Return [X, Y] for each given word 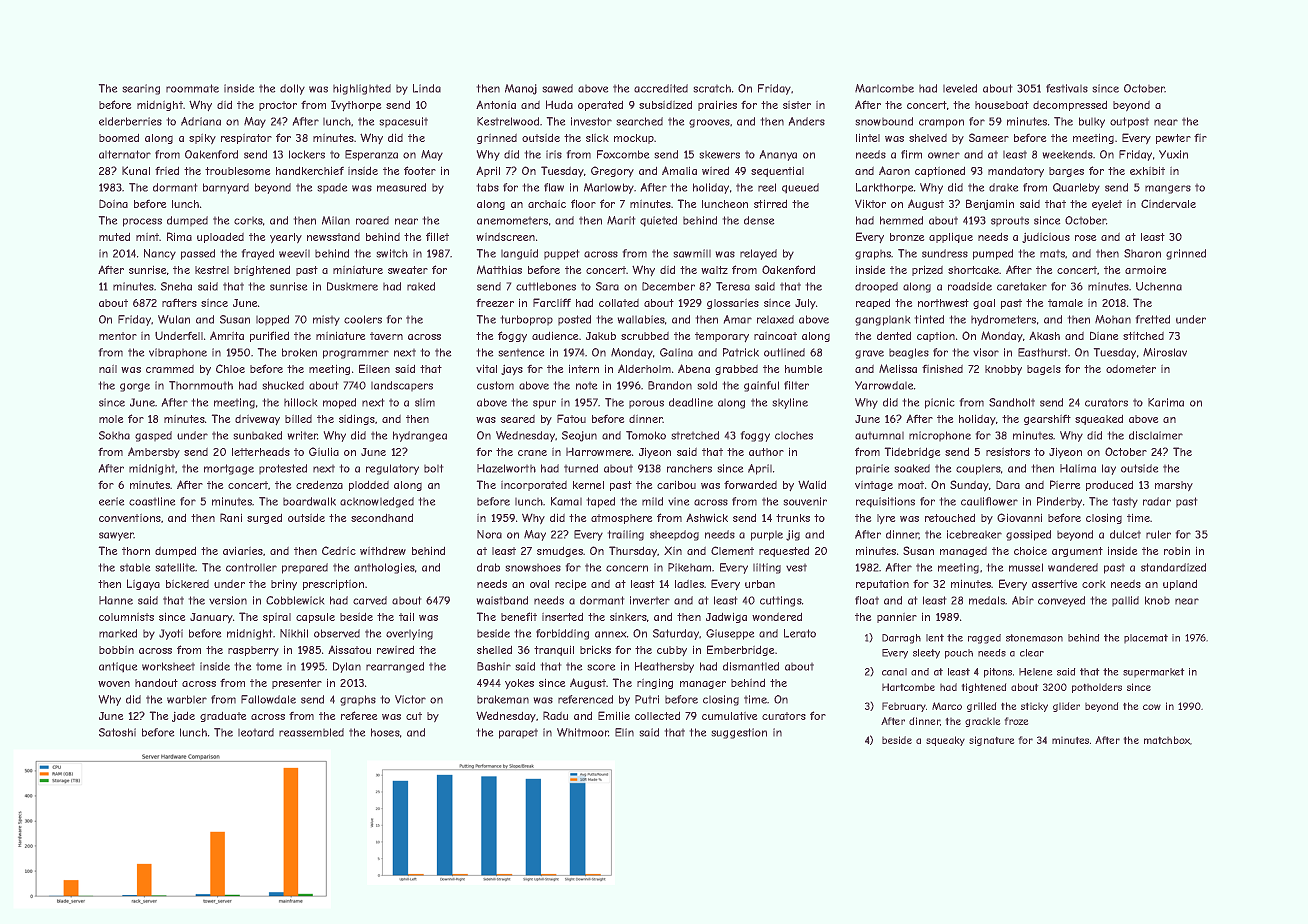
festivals [1067, 88]
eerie [112, 501]
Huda [559, 104]
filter [796, 385]
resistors [1008, 451]
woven [114, 684]
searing [141, 89]
